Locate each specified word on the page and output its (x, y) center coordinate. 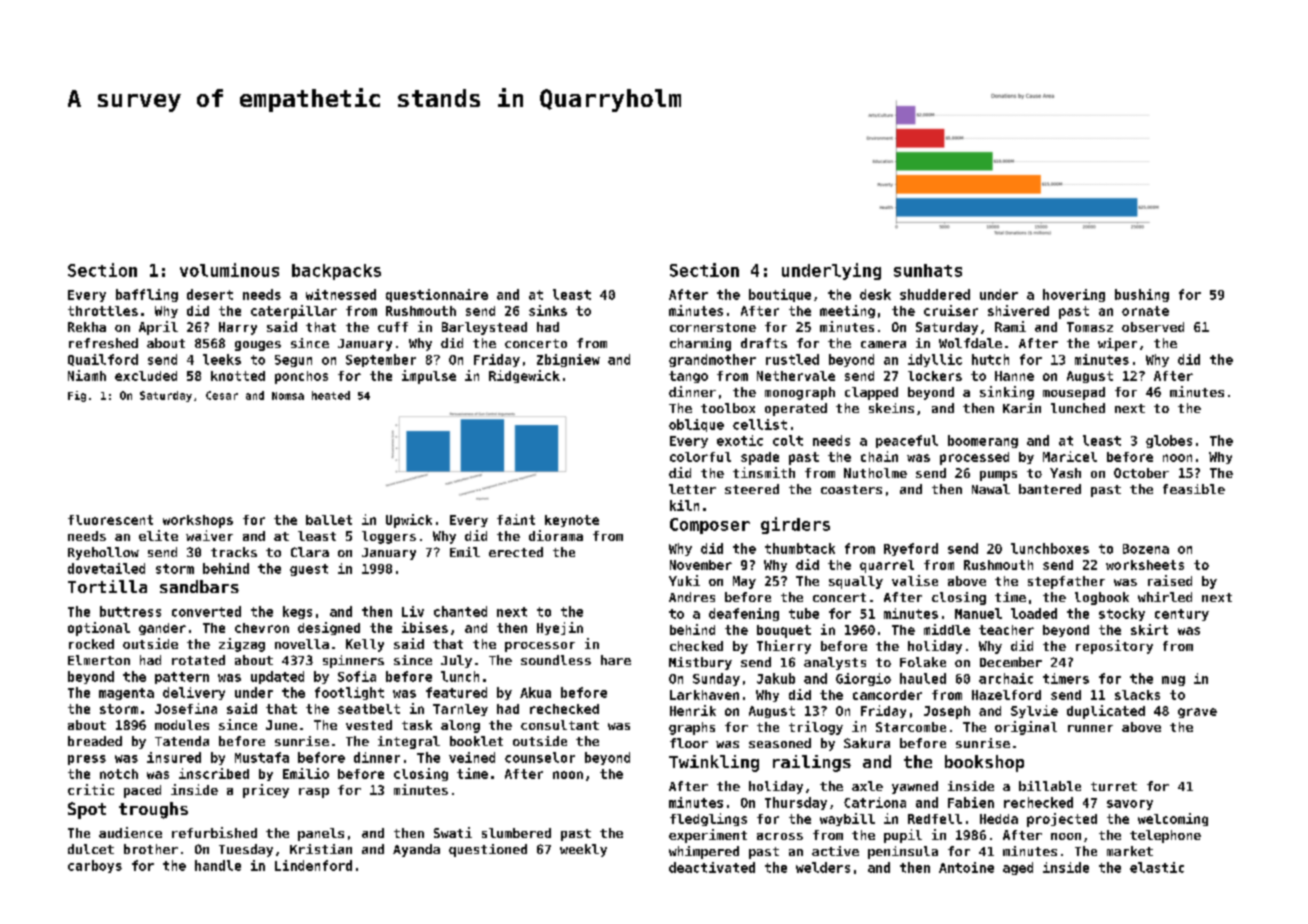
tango (688, 377)
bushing (1142, 295)
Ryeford (911, 549)
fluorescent (110, 520)
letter (692, 489)
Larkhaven (704, 695)
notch (119, 774)
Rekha (87, 327)
